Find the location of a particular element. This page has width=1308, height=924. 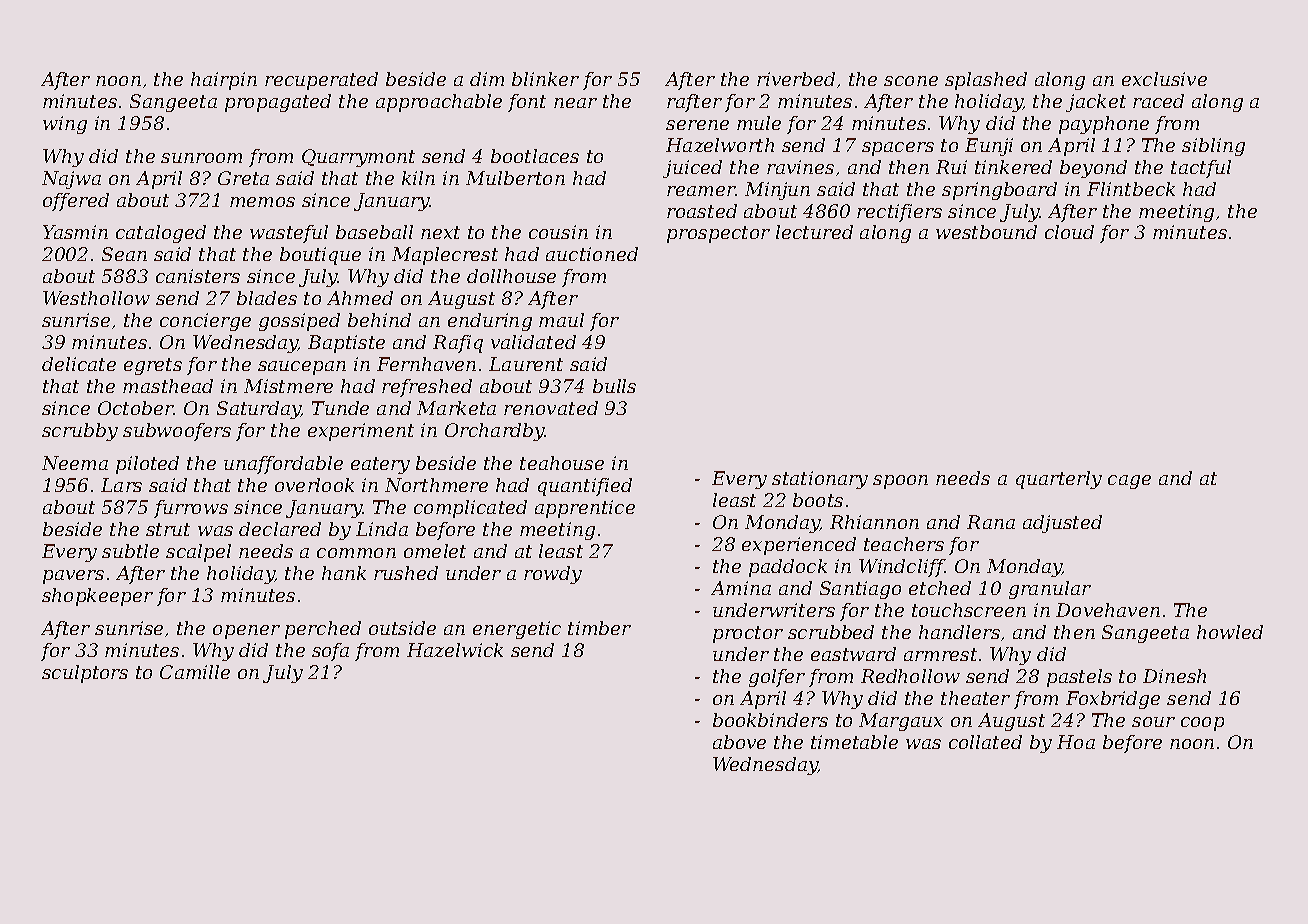

memos is located at coordinates (262, 202).
